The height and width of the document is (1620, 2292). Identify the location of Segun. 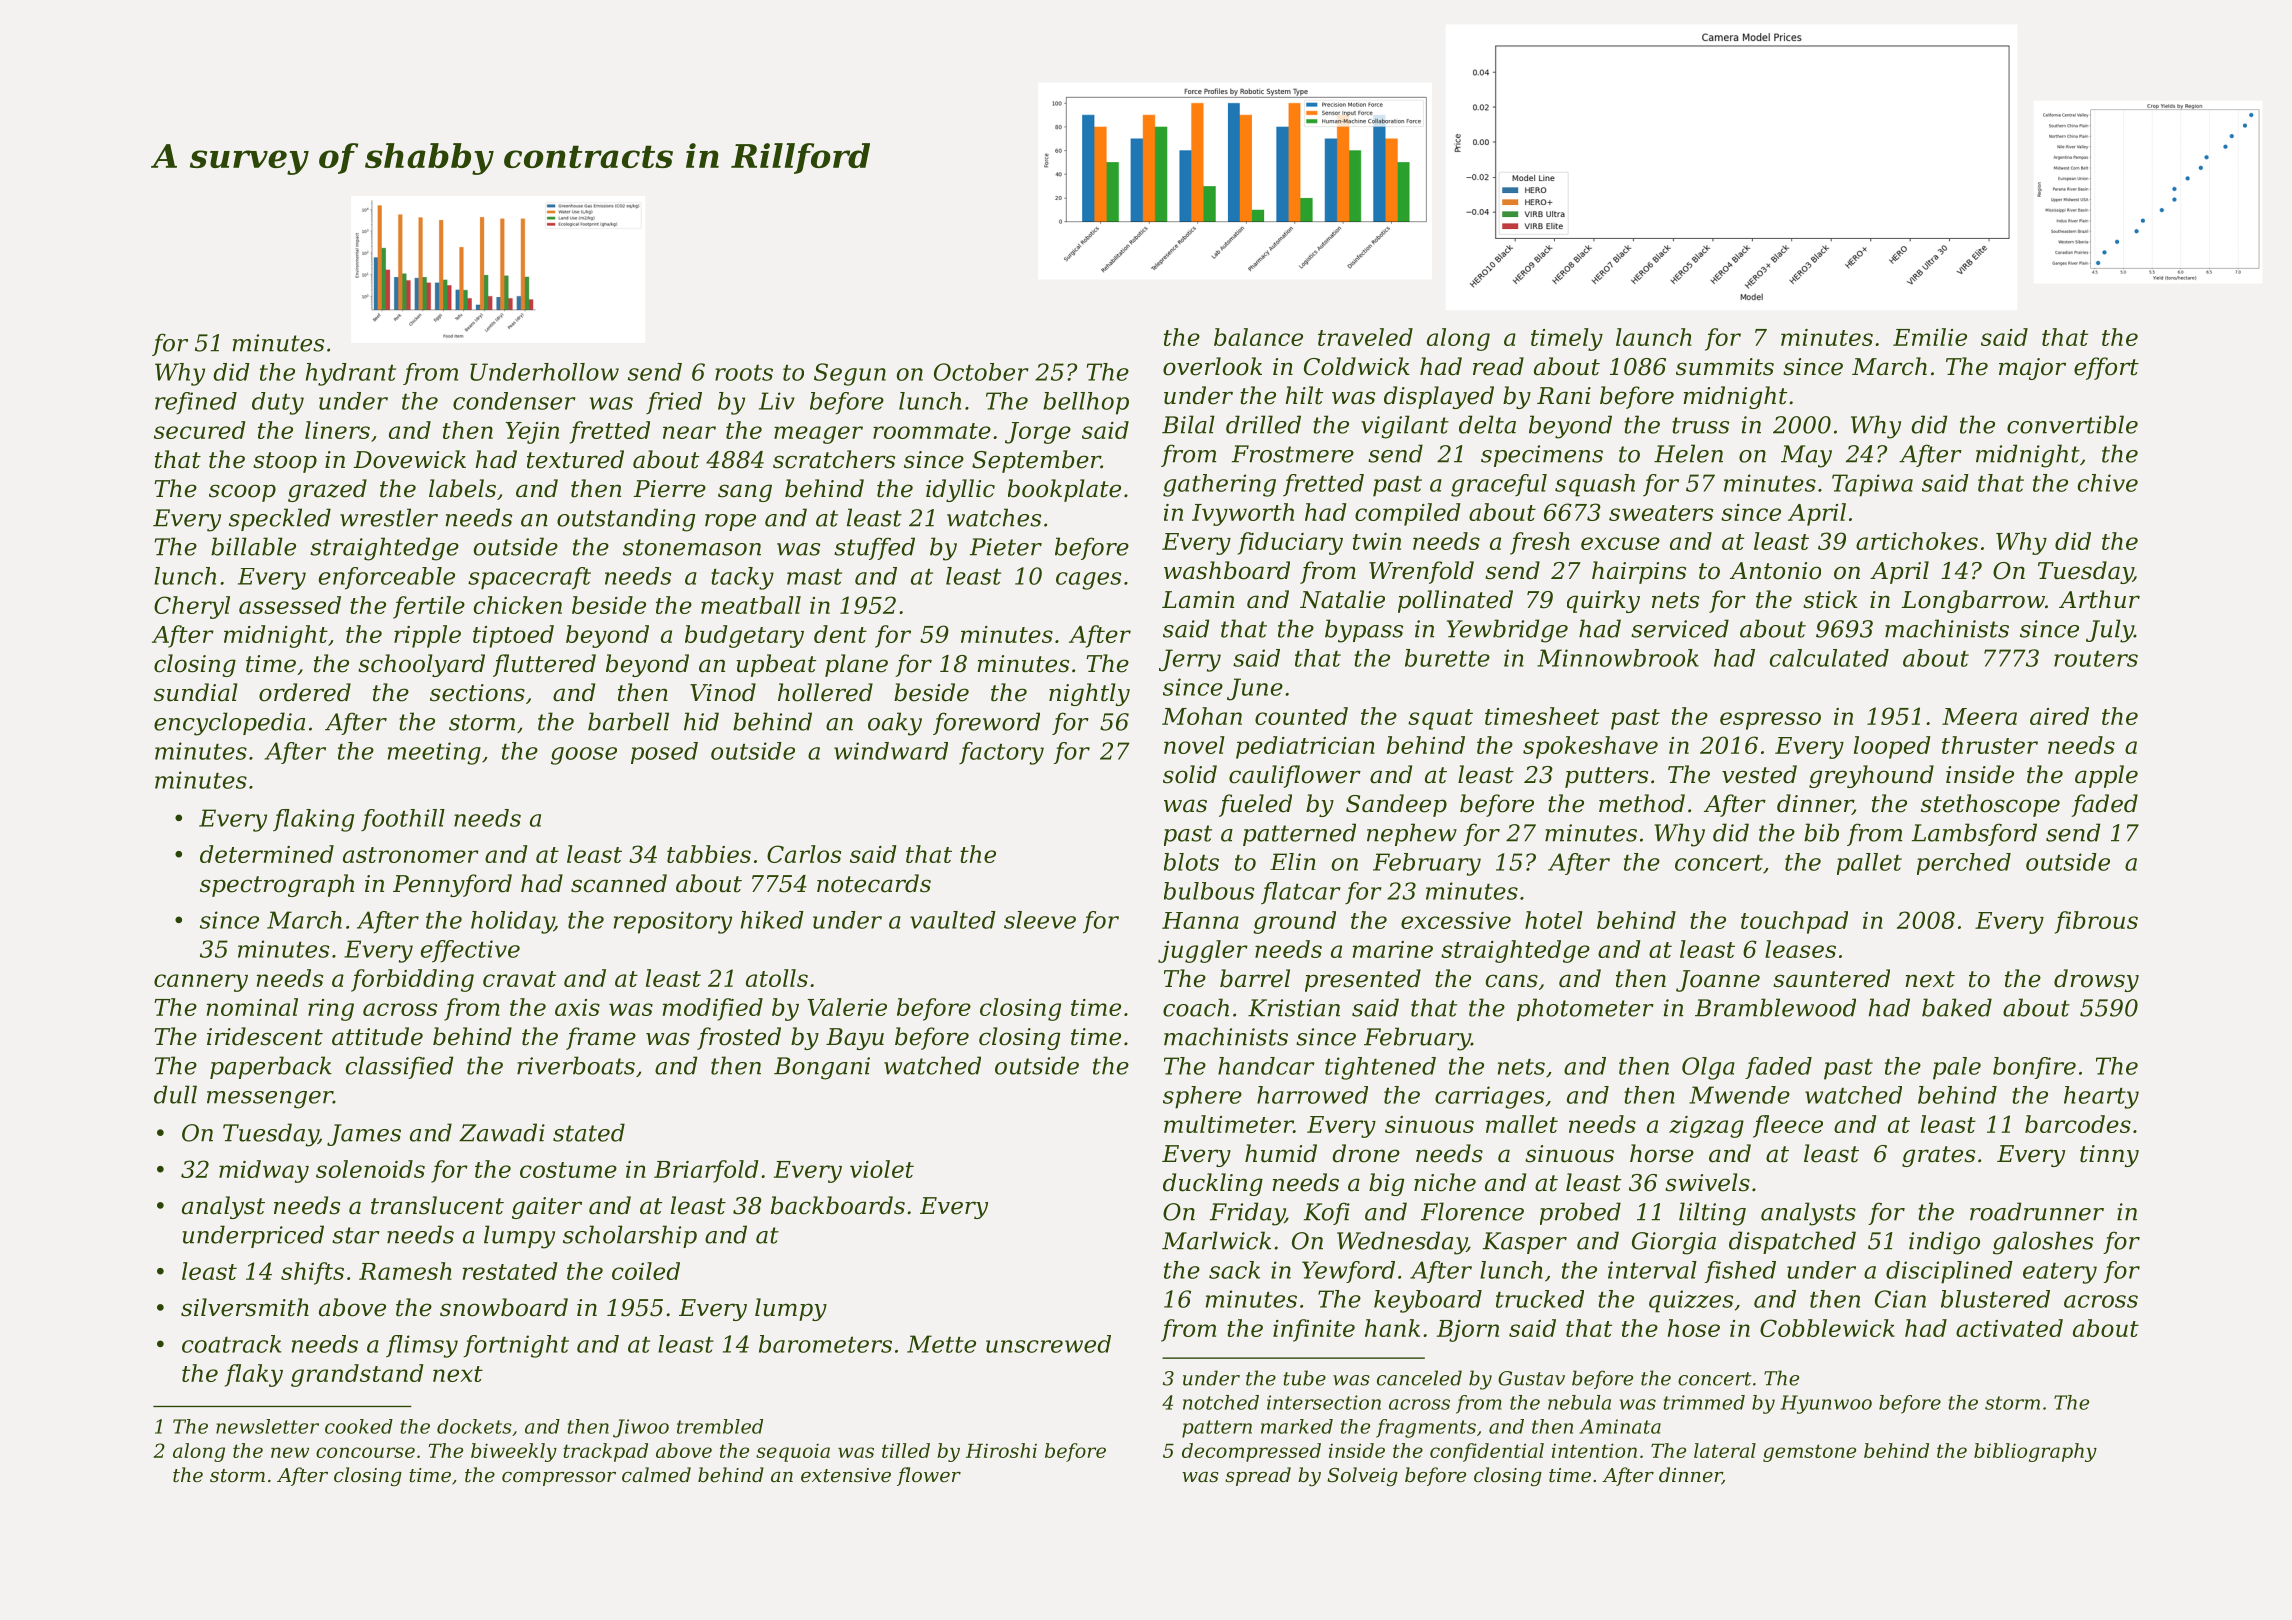
(850, 374).
